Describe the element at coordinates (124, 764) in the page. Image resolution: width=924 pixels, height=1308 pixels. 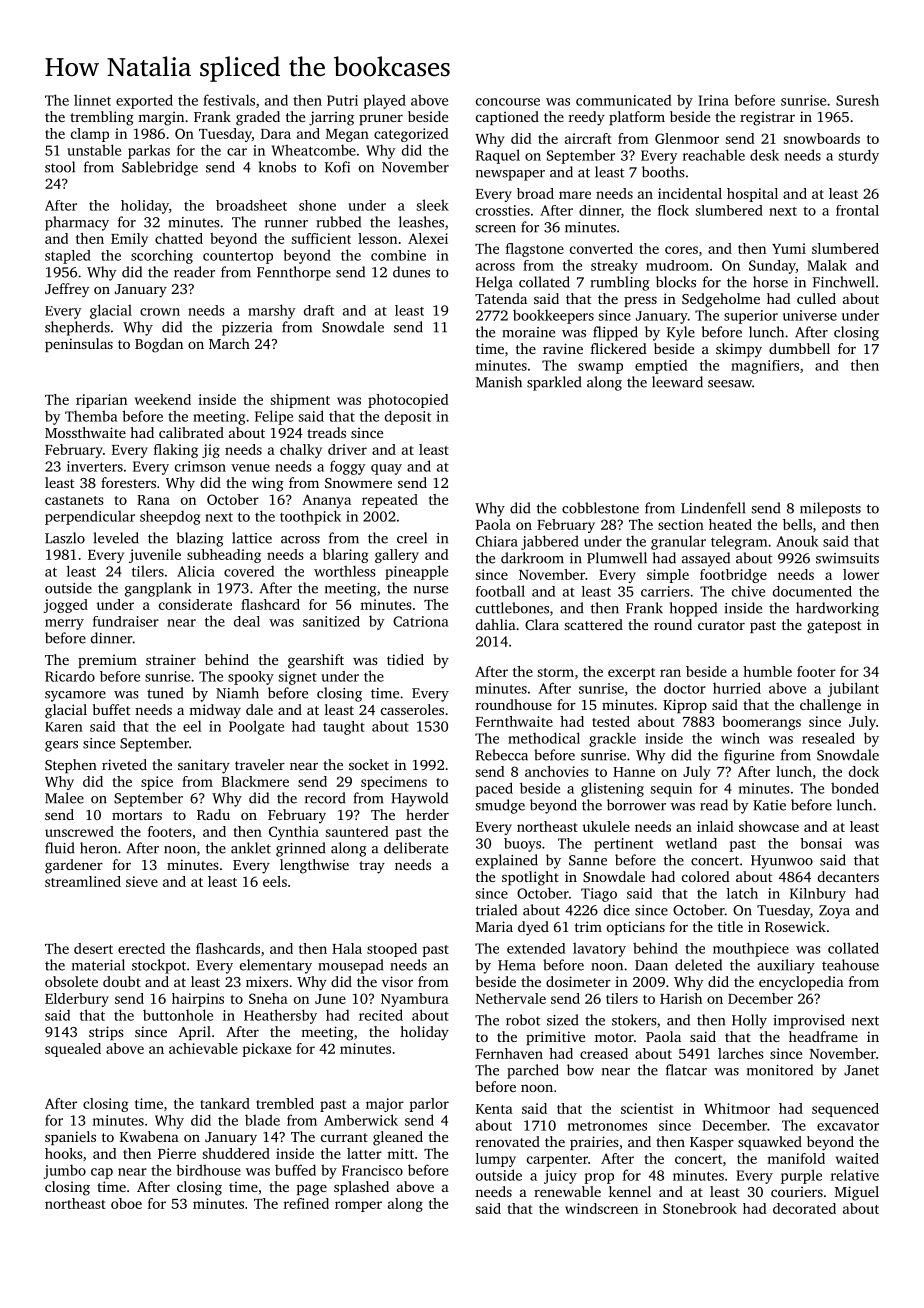
I see `riveted` at that location.
